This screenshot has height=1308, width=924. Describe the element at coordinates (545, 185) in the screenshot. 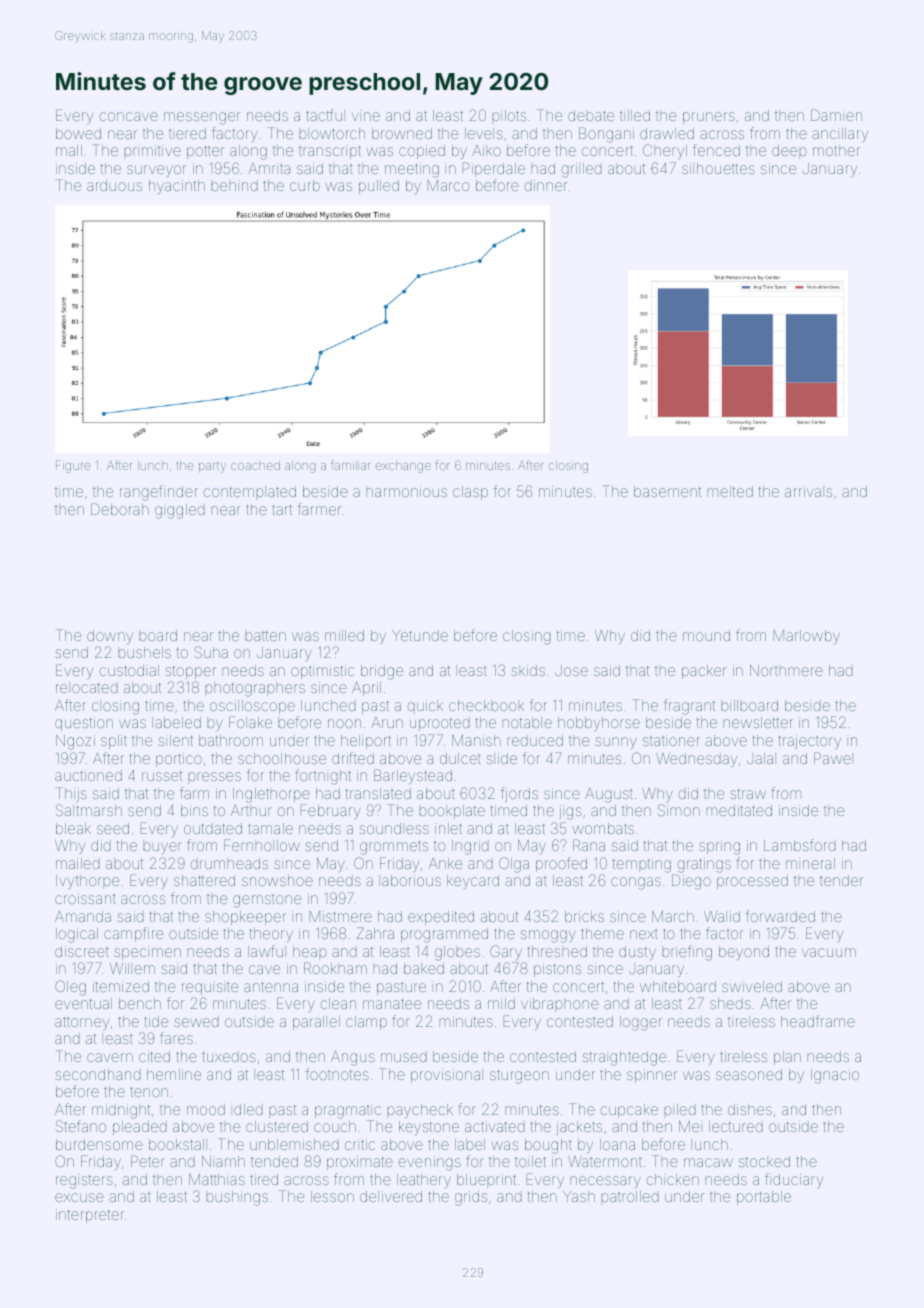

I see `dinner` at that location.
